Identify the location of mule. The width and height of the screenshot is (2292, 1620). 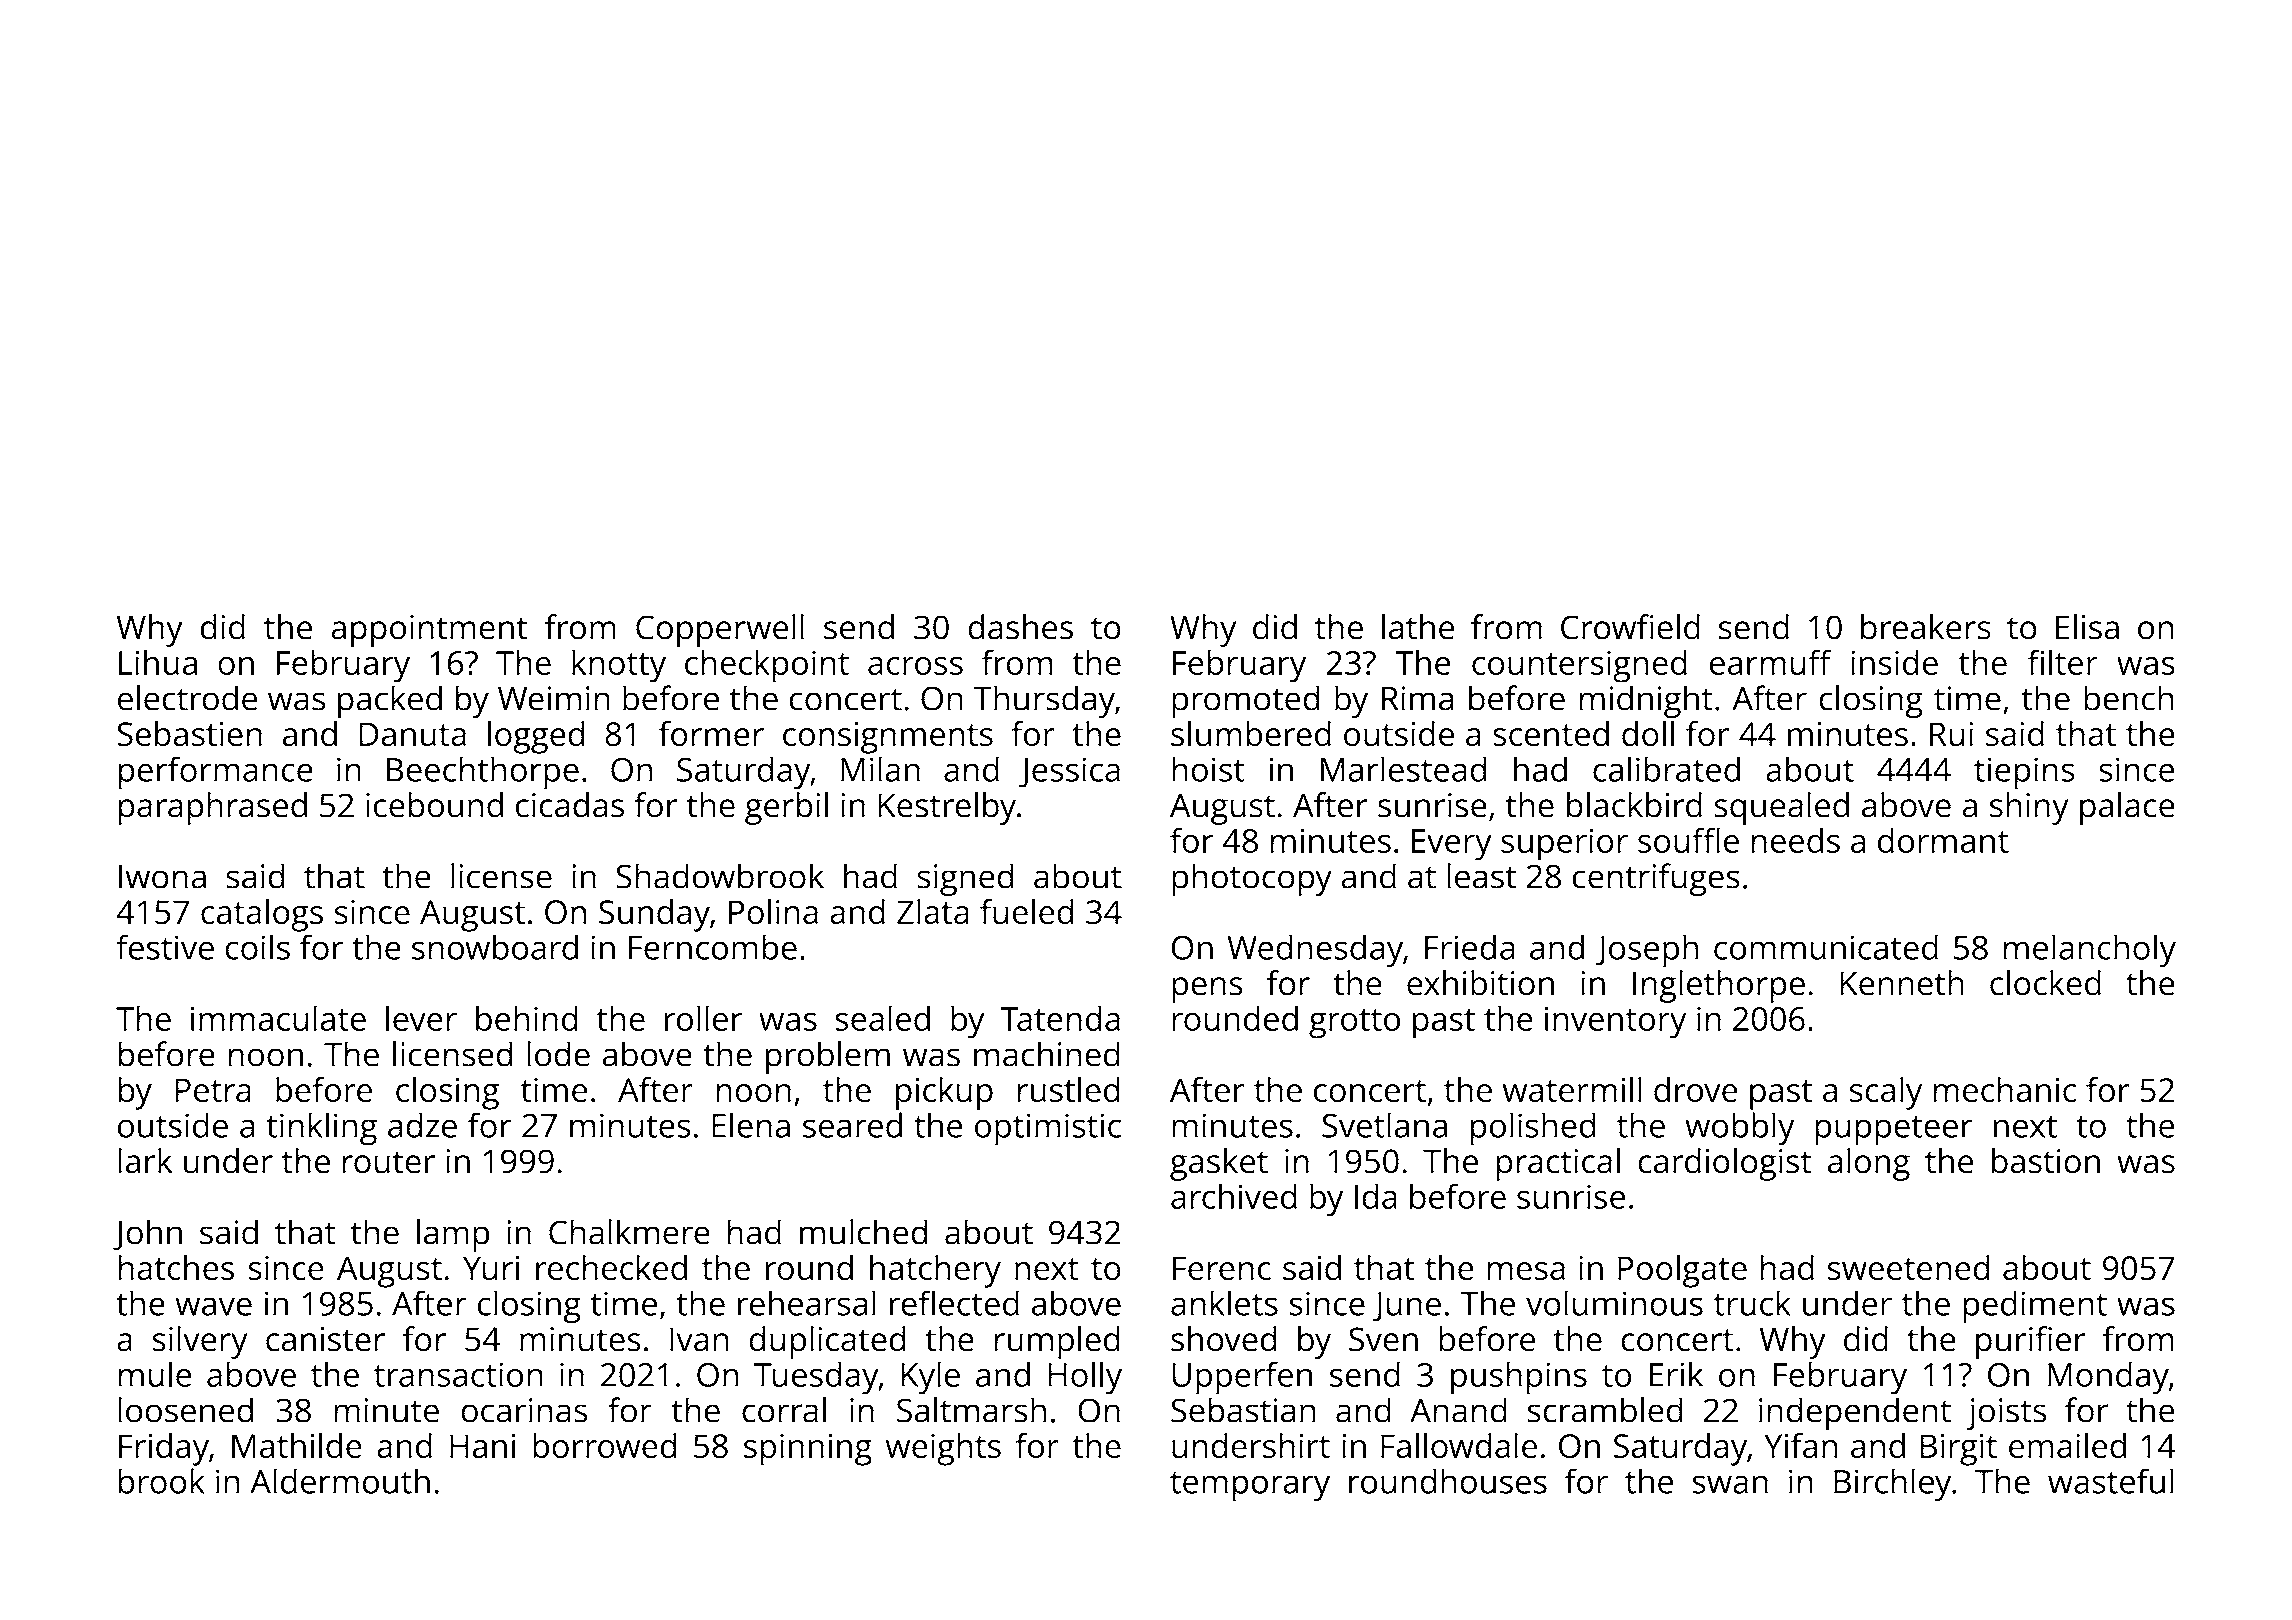
(155, 1374).
